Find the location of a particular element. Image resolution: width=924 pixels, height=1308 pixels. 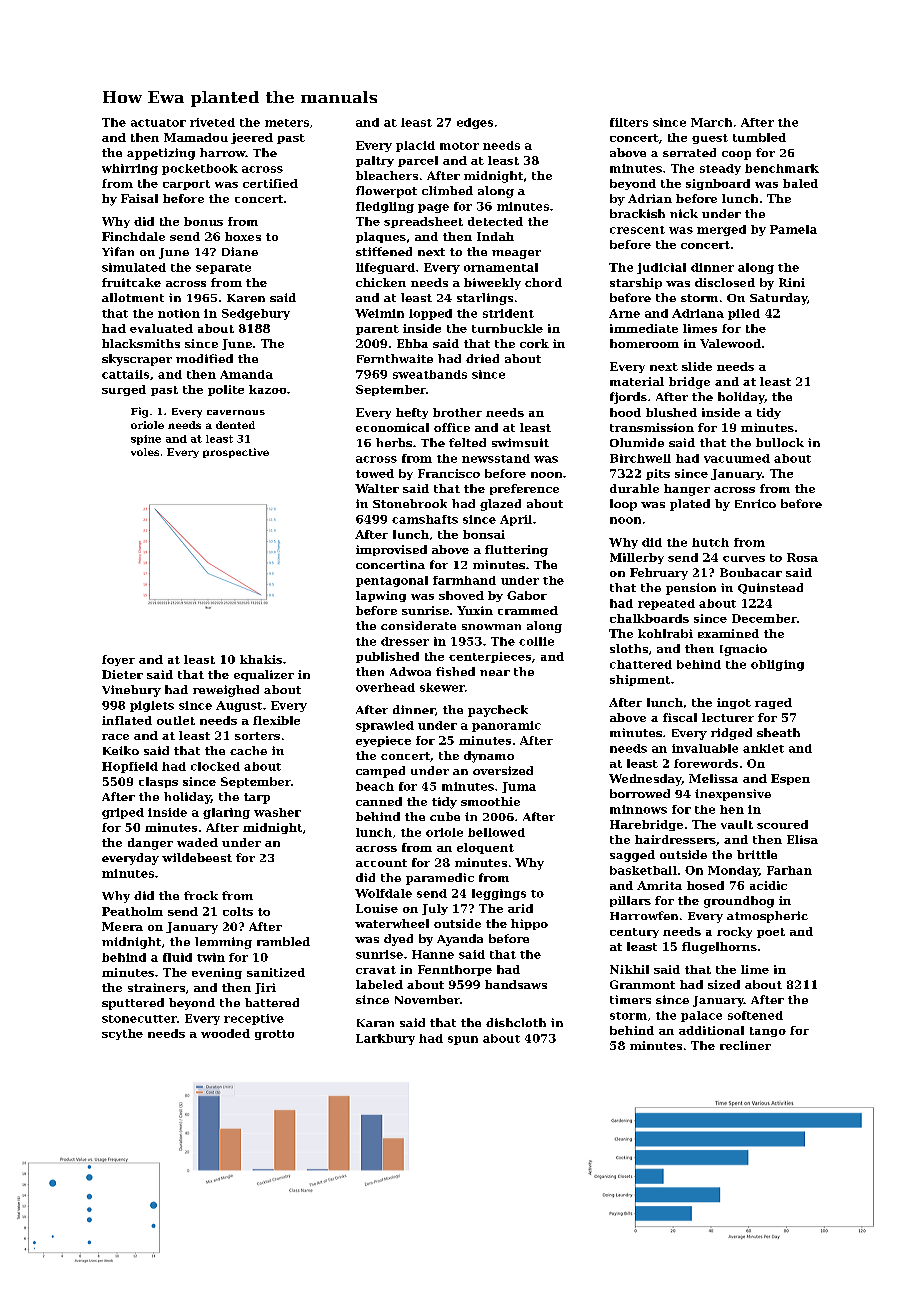

sputtered is located at coordinates (133, 1004).
